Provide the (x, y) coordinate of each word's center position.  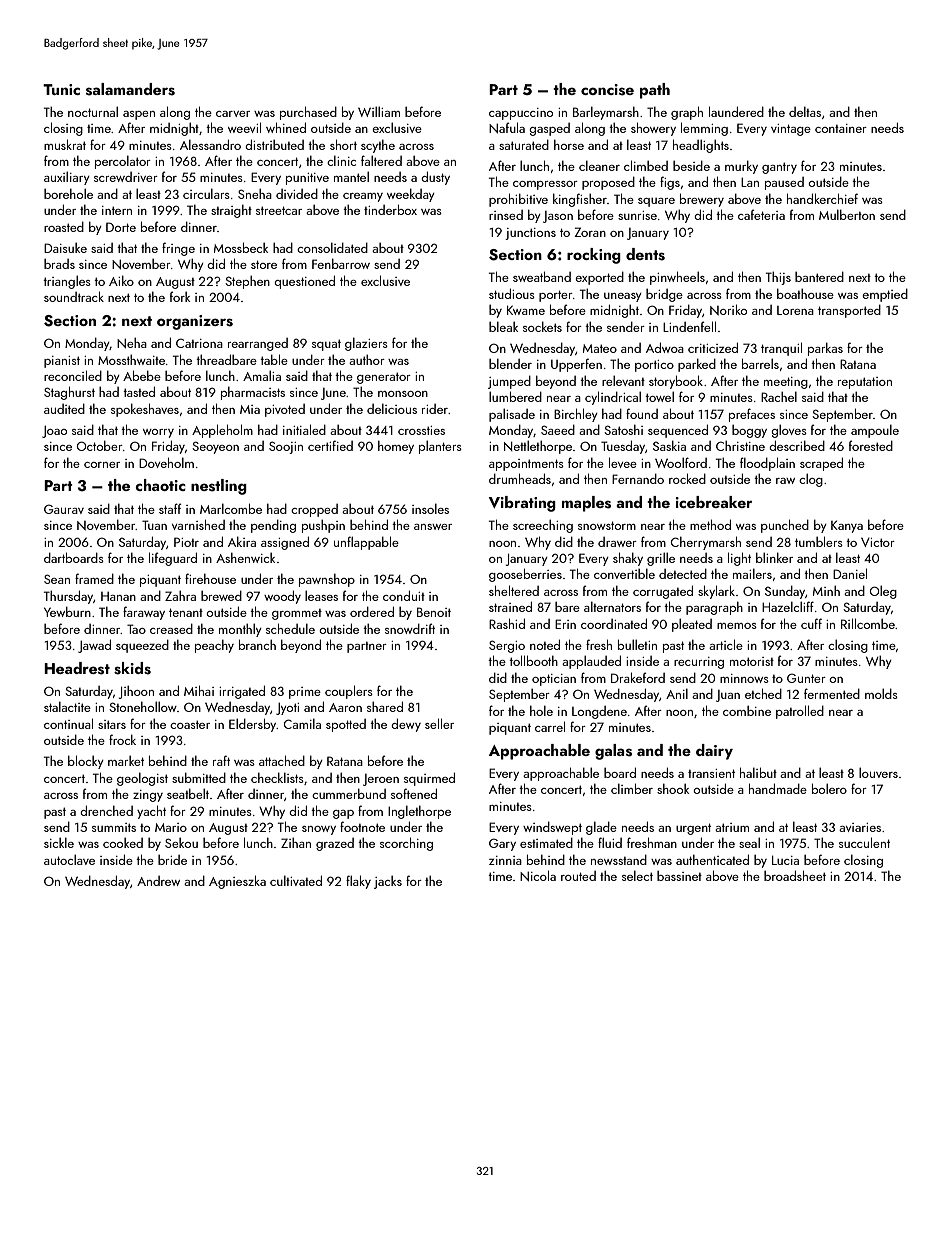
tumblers (819, 541)
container (841, 128)
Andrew (158, 881)
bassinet (679, 876)
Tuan (154, 525)
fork (180, 296)
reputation (865, 383)
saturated (524, 145)
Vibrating (522, 504)
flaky (358, 882)
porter (556, 296)
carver (233, 114)
